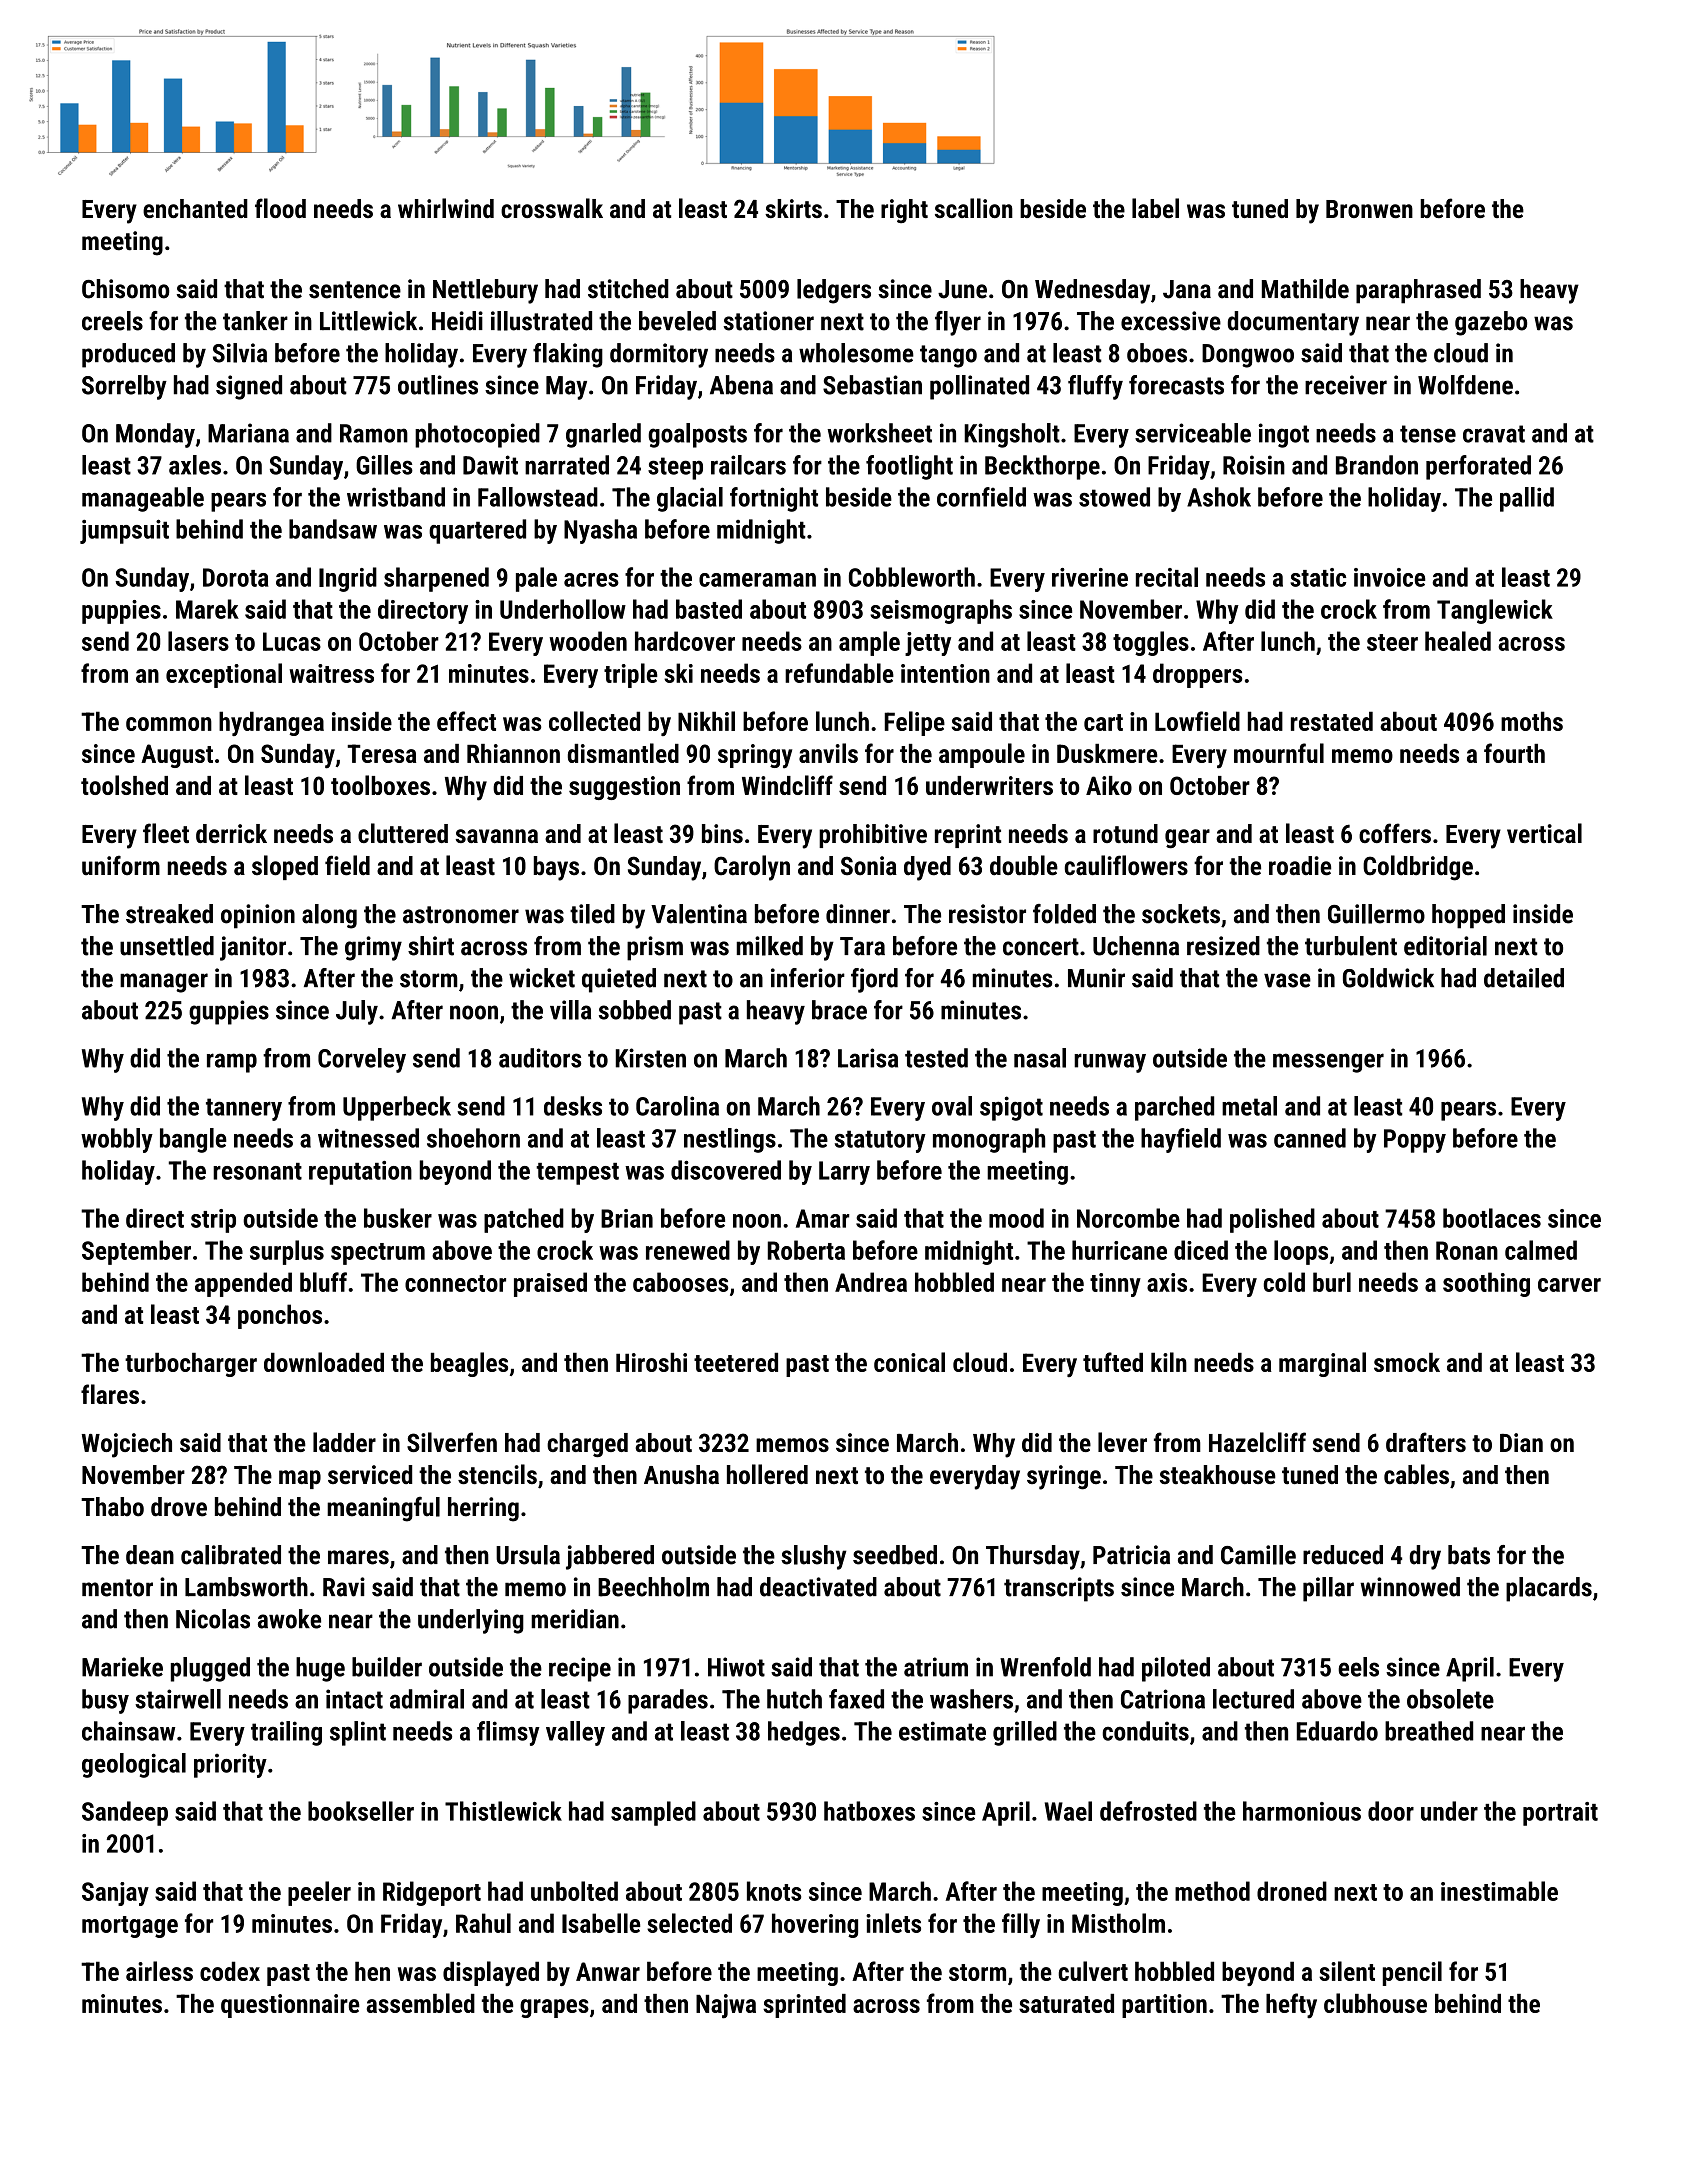 This screenshot has width=1683, height=2178. I want to click on Poppy, so click(1415, 1141).
